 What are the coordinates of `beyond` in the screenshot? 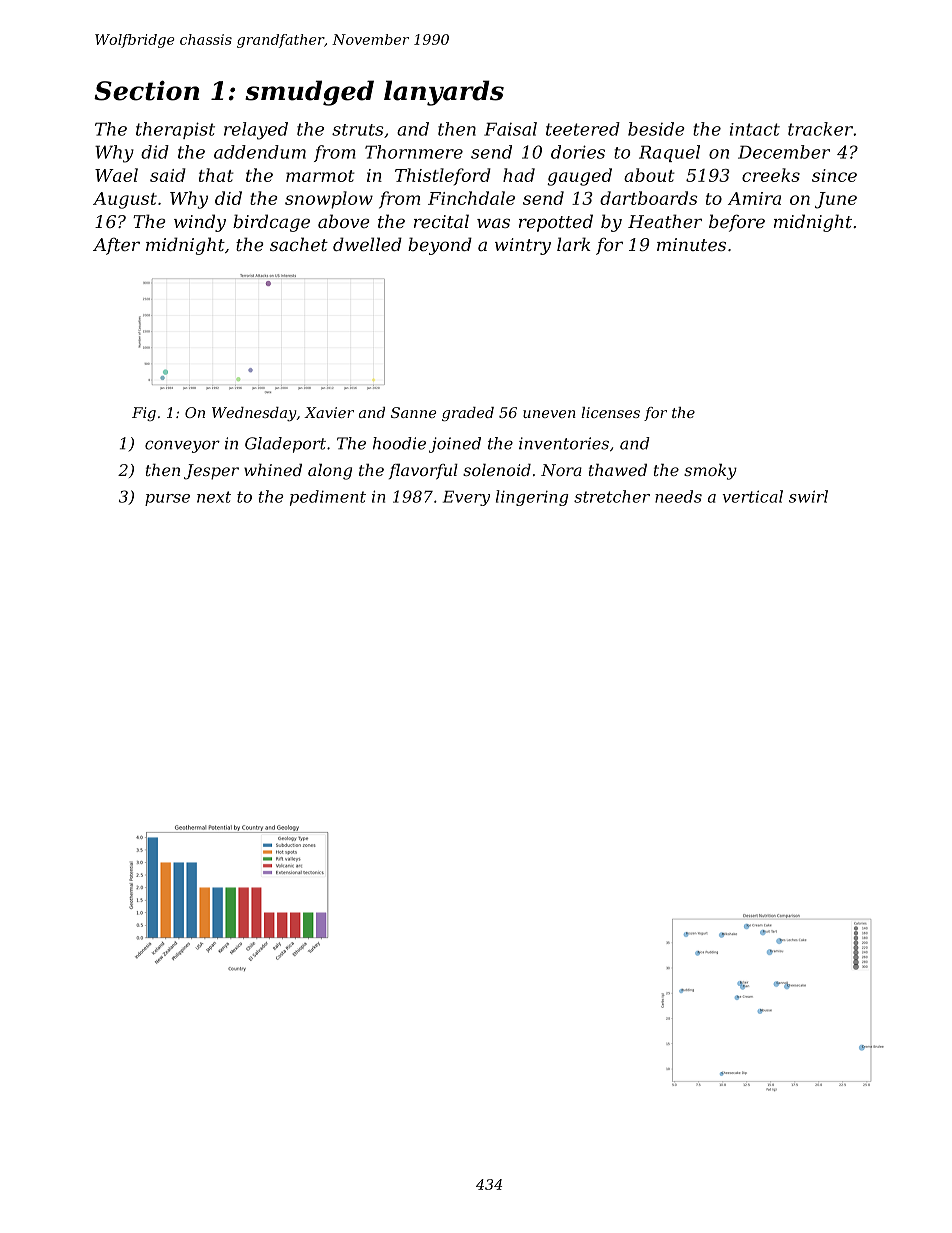 It's located at (440, 246).
